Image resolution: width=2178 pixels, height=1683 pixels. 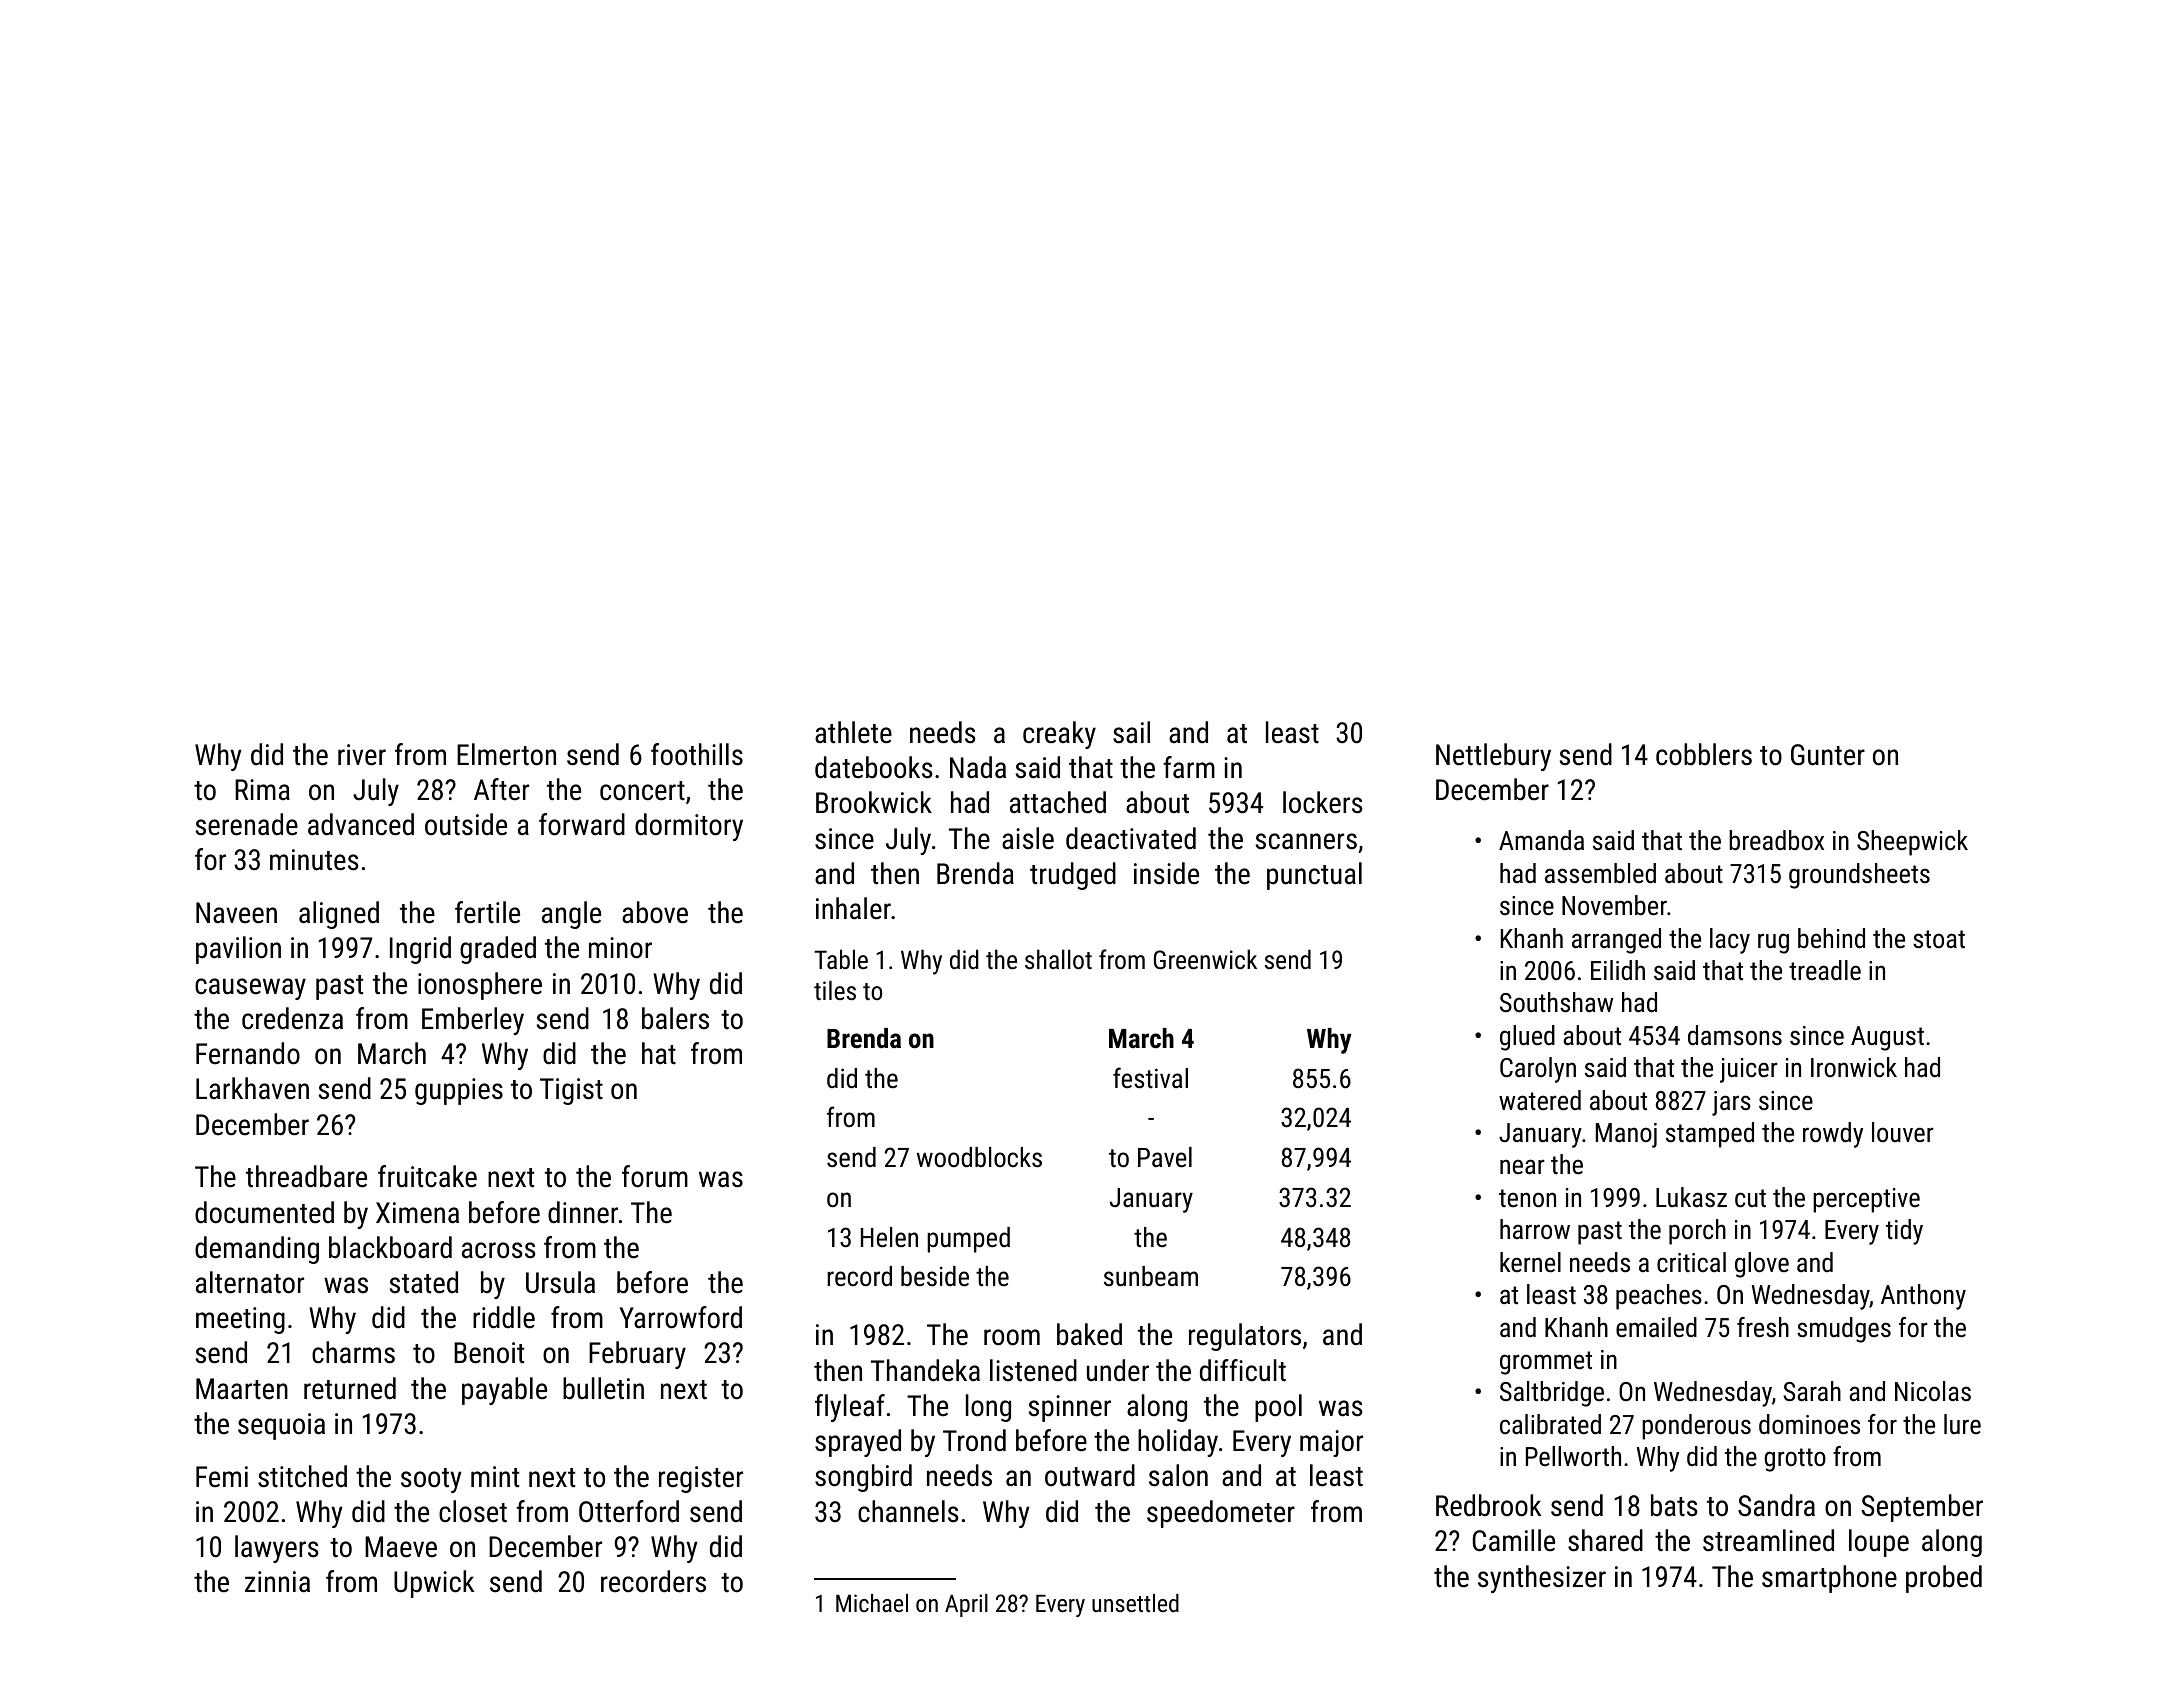 What do you see at coordinates (853, 908) in the document?
I see `inhaler` at bounding box center [853, 908].
